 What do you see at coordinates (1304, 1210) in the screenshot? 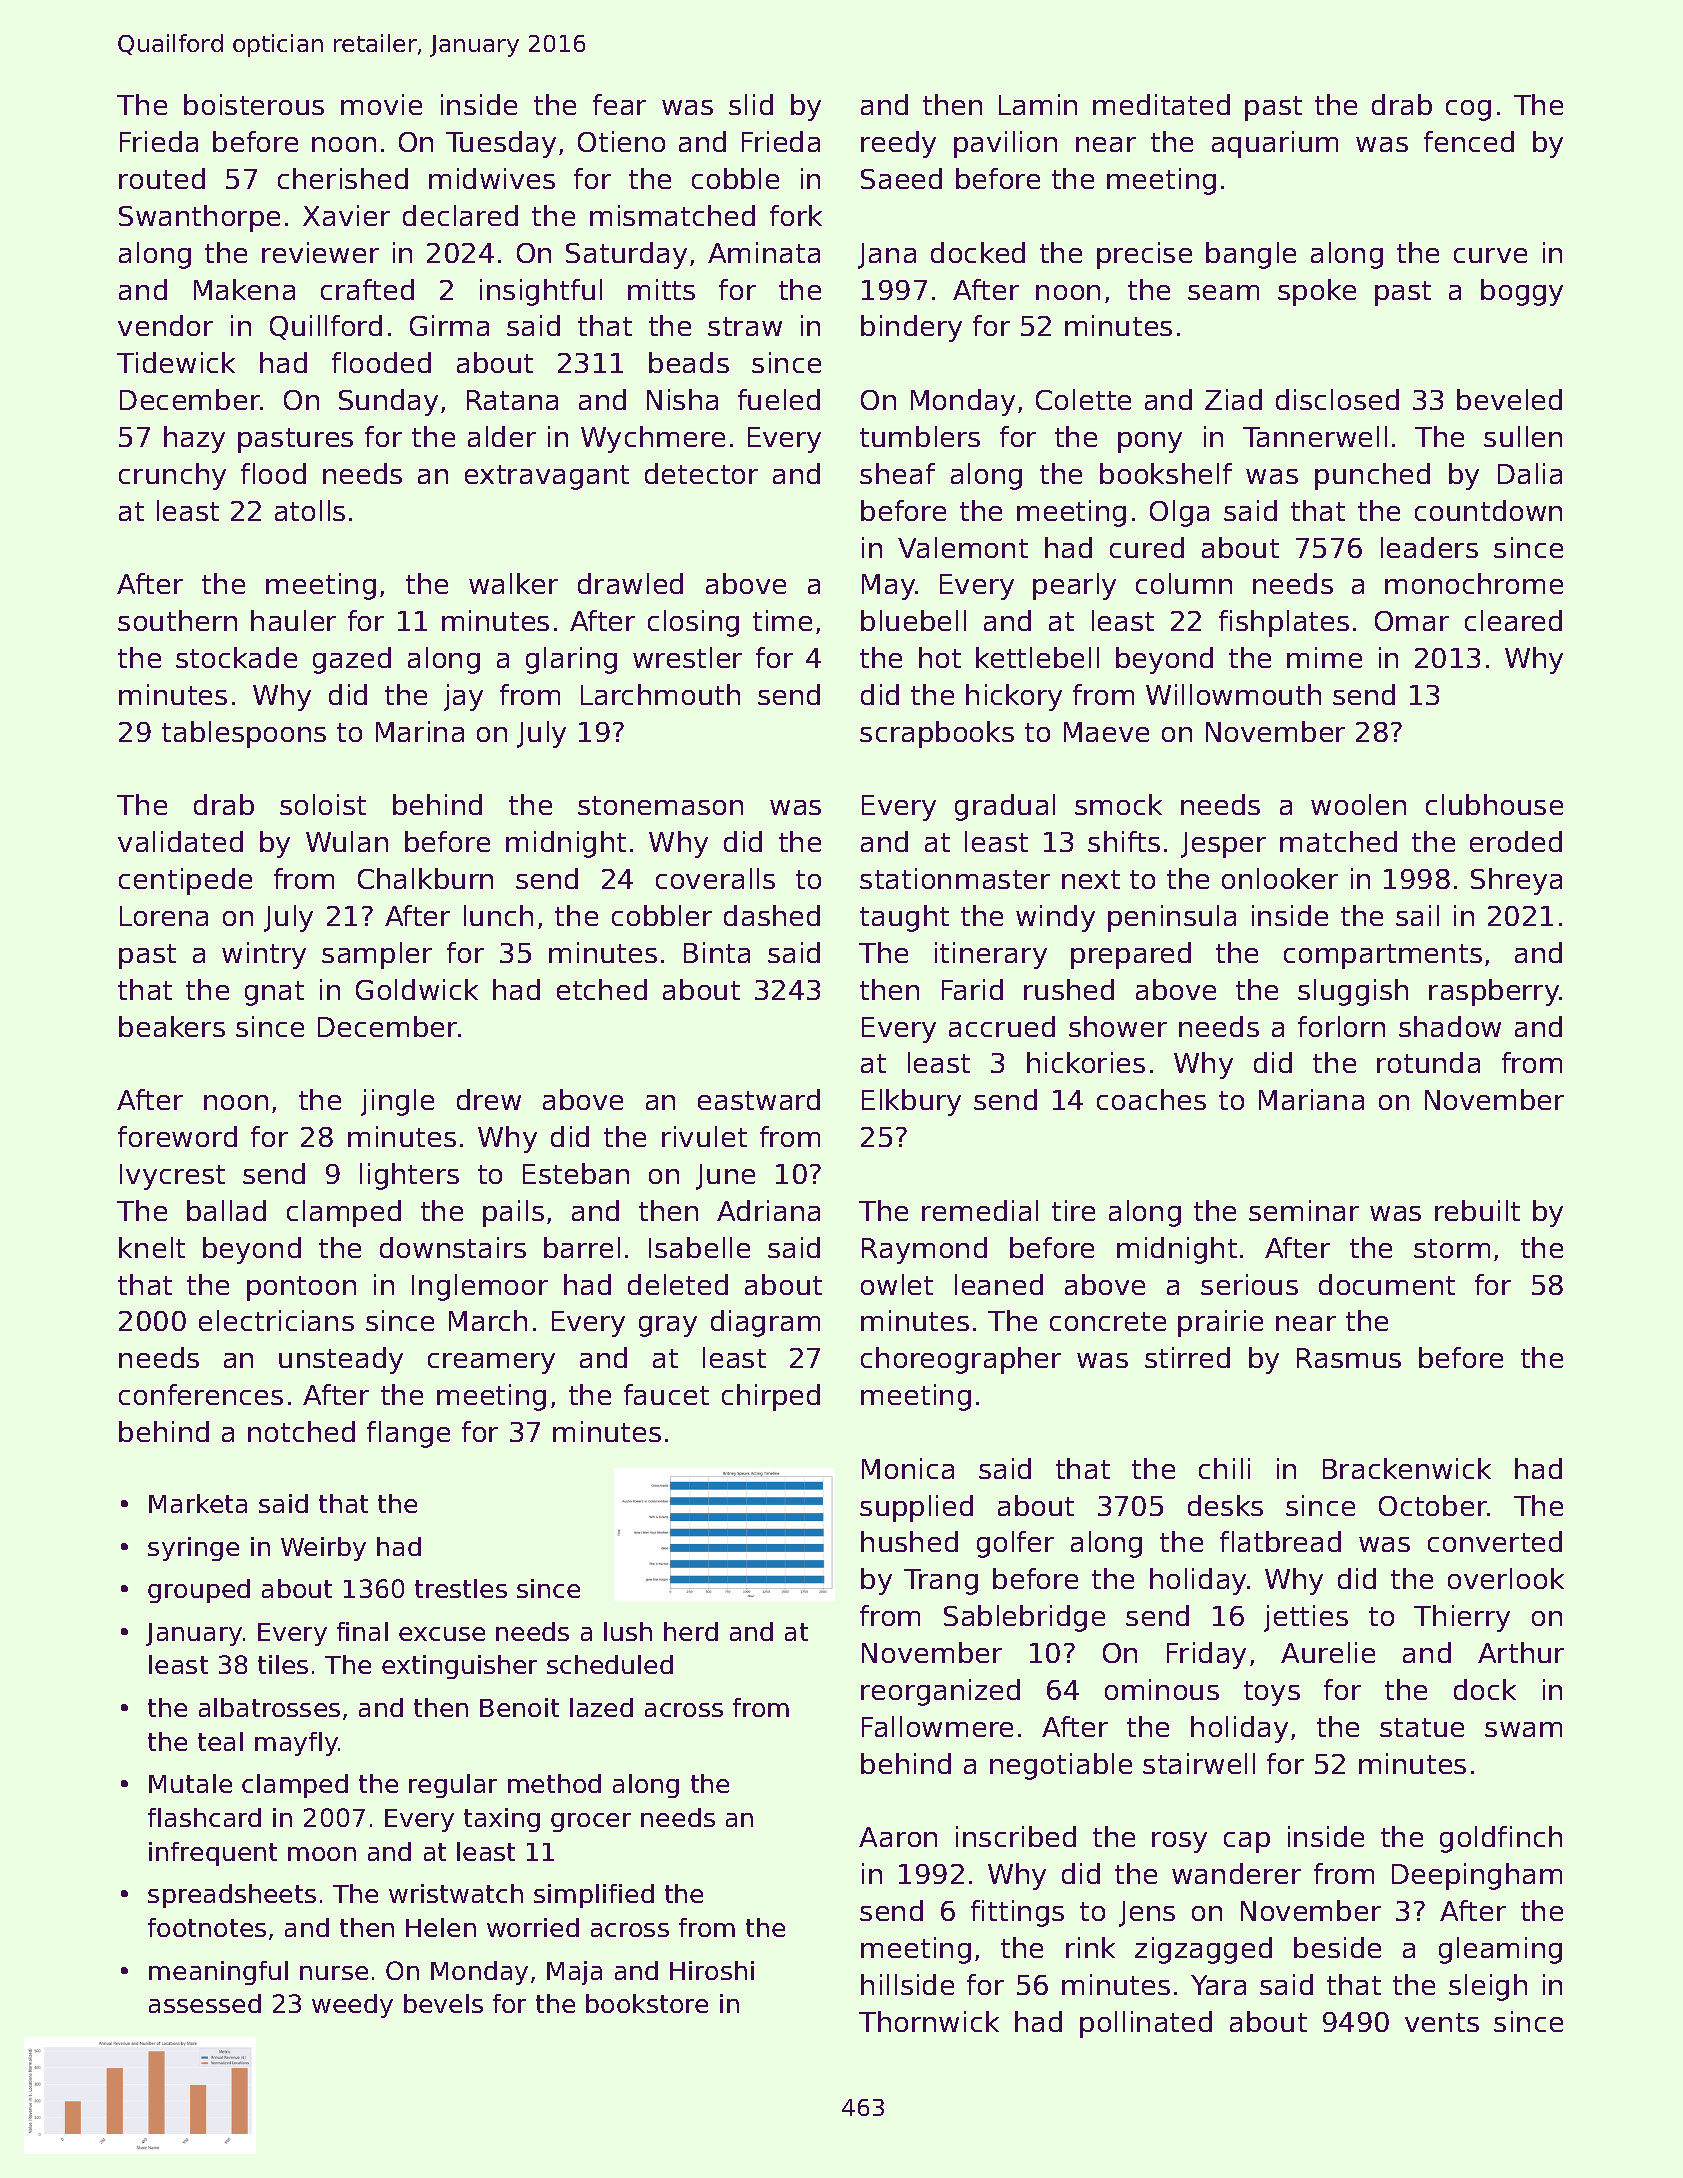
I see `seminar` at bounding box center [1304, 1210].
